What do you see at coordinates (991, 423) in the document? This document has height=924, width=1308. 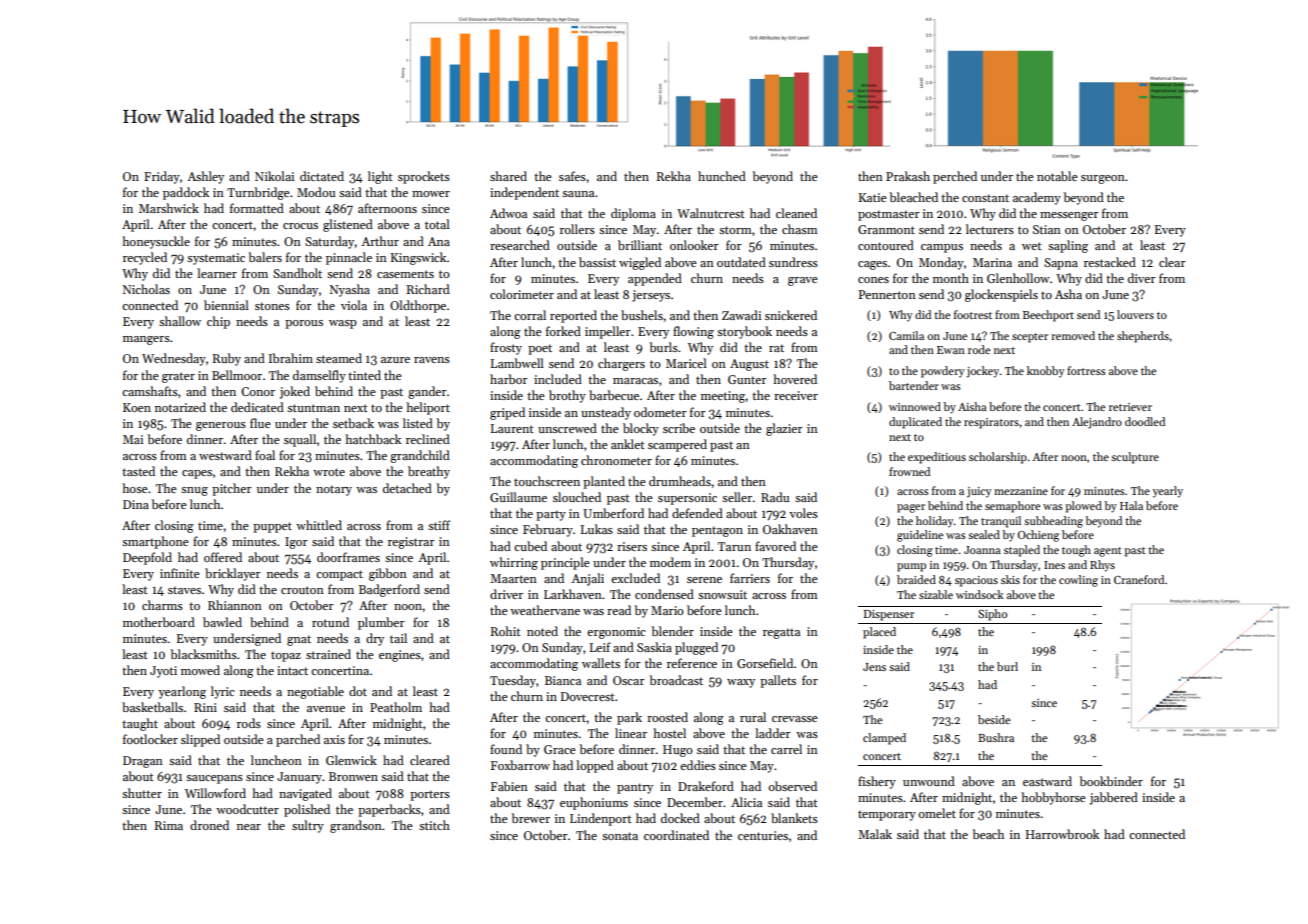 I see `respirators` at bounding box center [991, 423].
